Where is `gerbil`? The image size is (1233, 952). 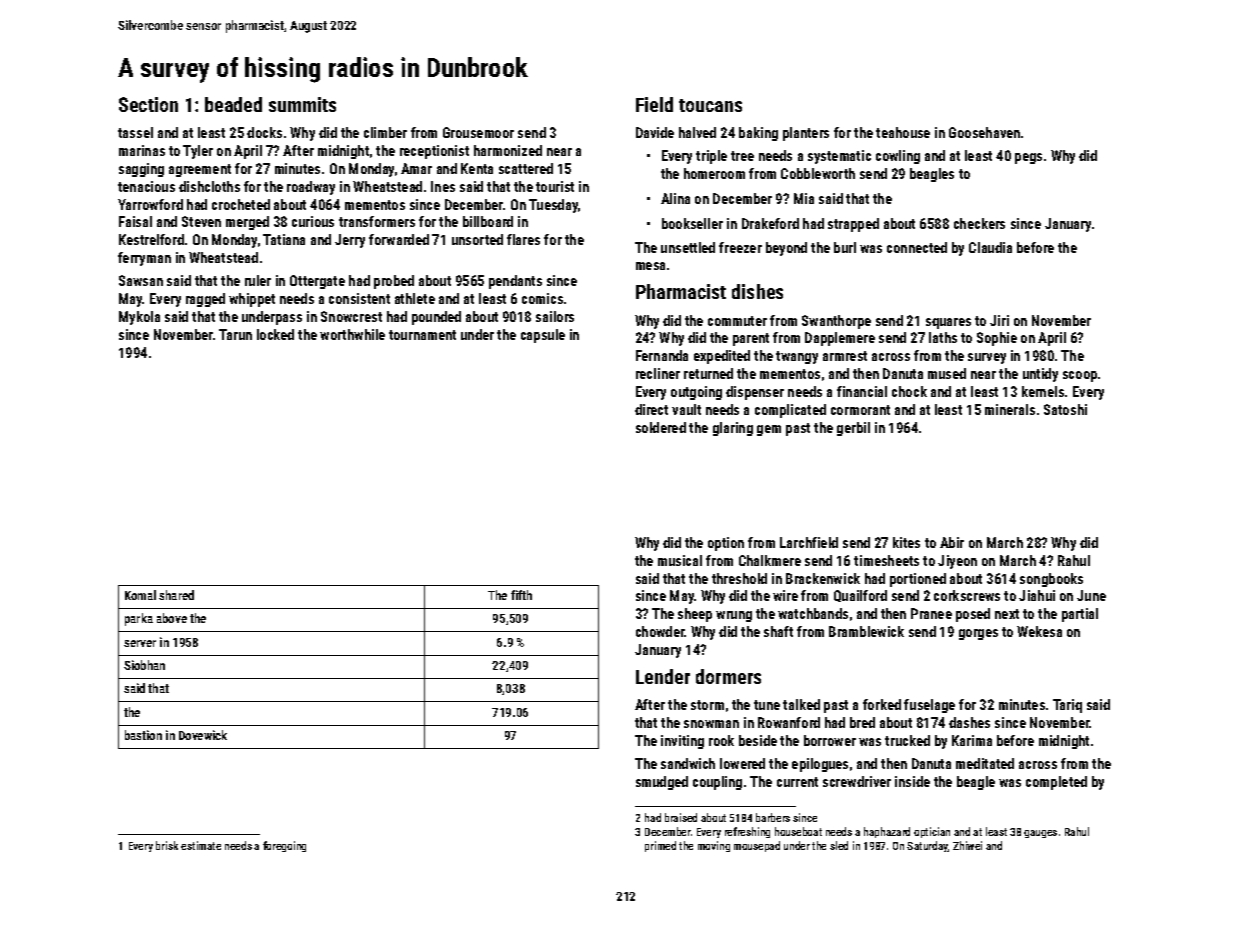 gerbil is located at coordinates (853, 429).
